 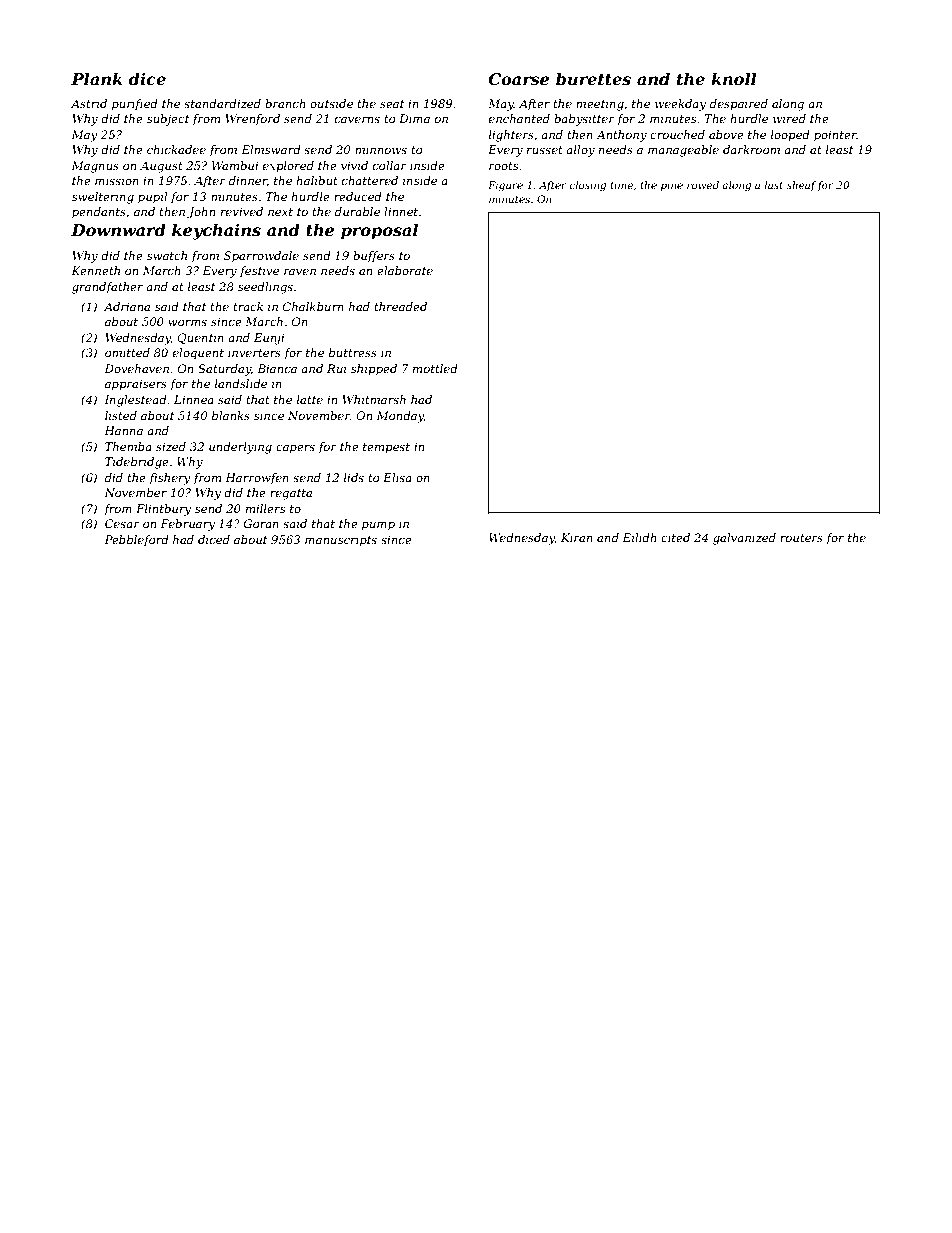 I want to click on omitted, so click(x=127, y=352).
